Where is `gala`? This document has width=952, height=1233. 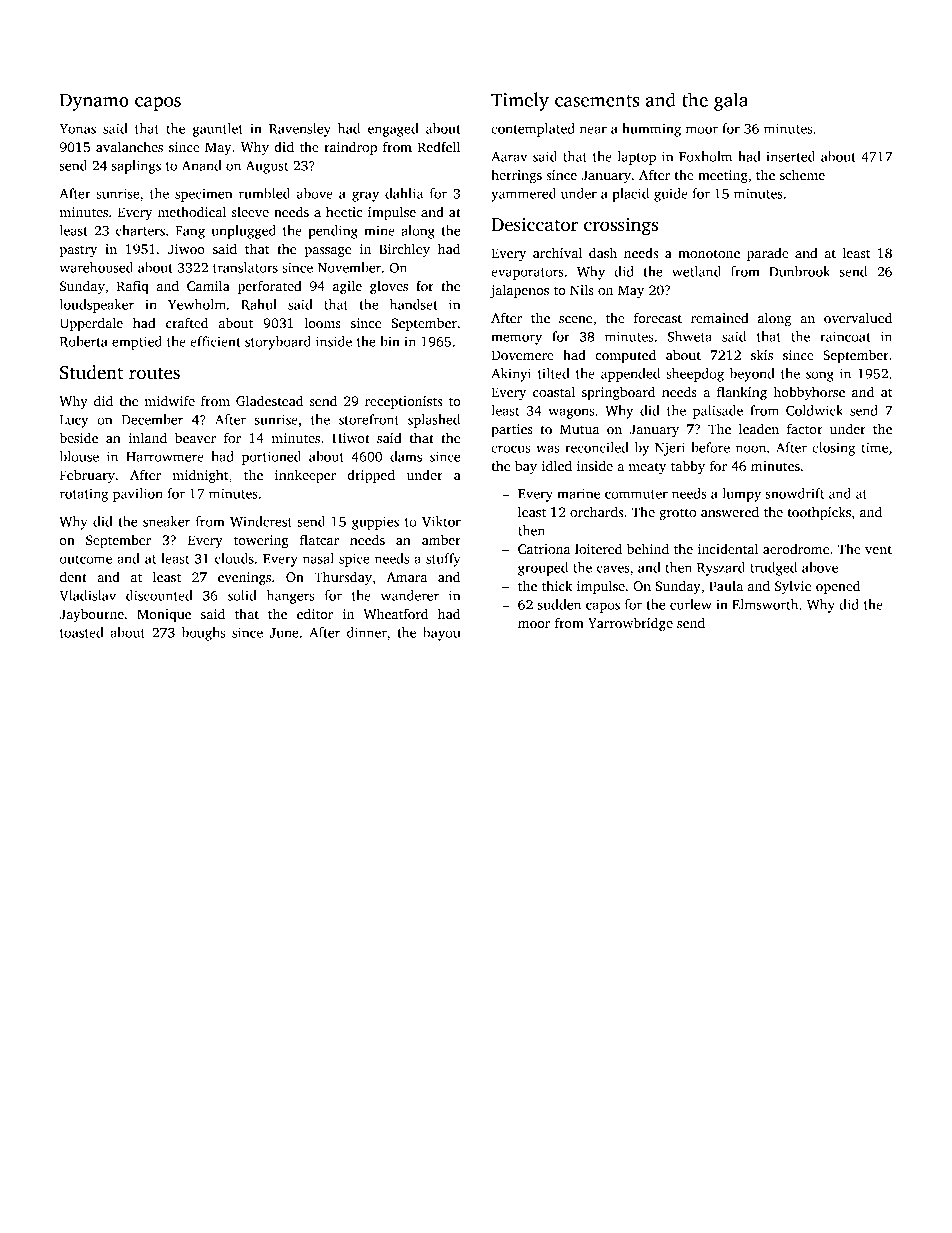 gala is located at coordinates (731, 101).
